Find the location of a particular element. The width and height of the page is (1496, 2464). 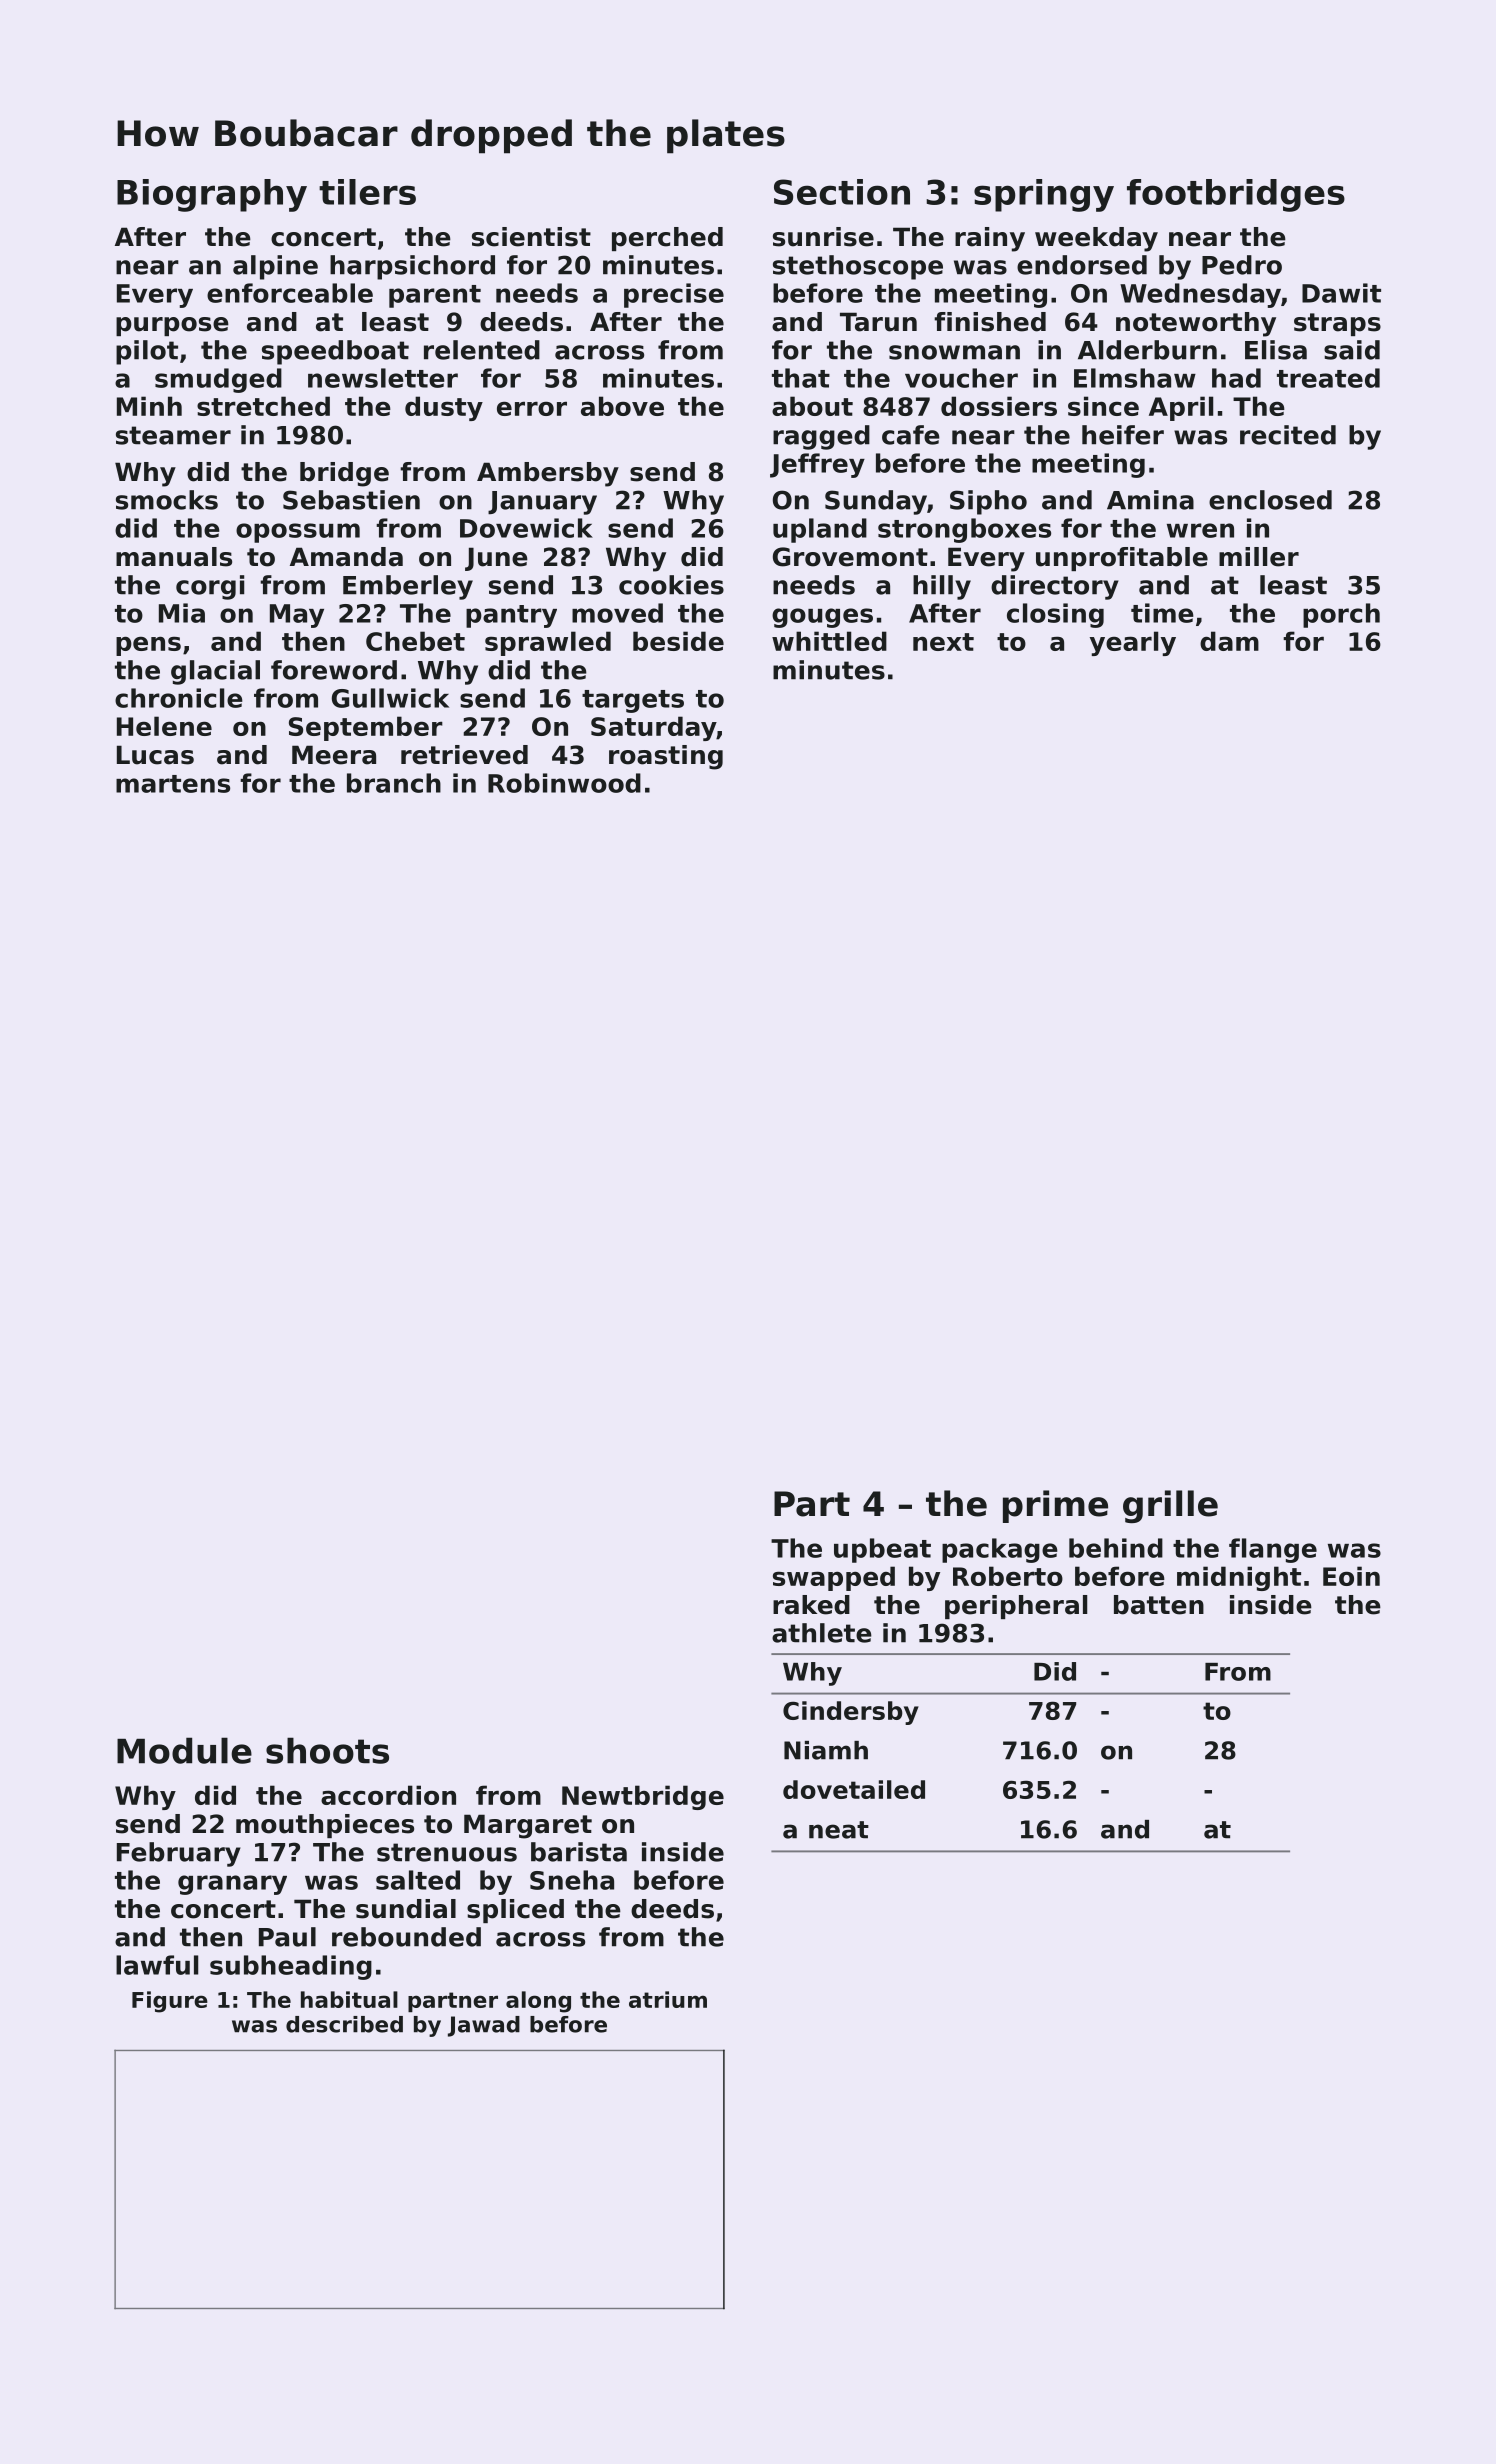

smocks is located at coordinates (167, 500).
